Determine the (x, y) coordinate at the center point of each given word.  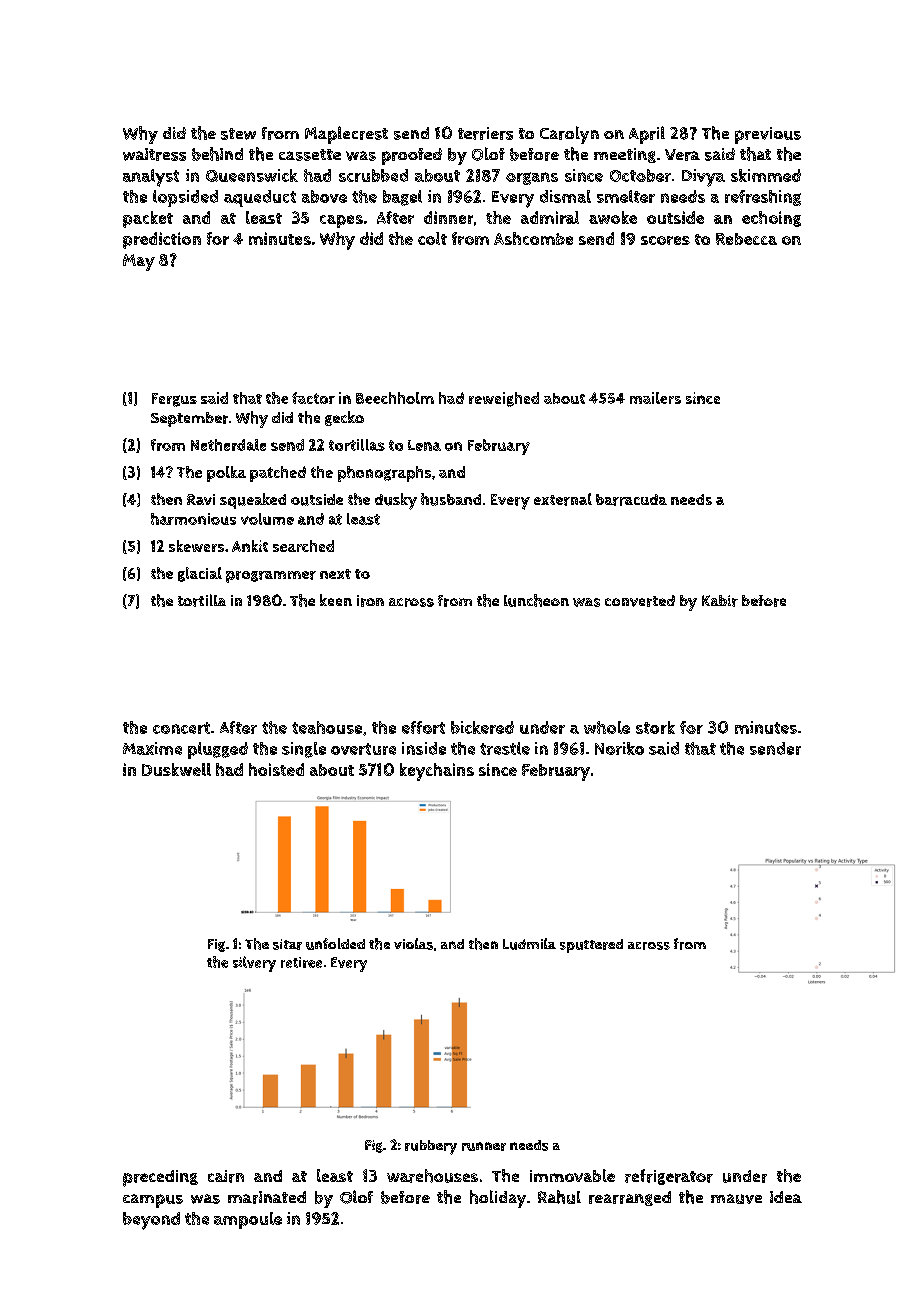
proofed (412, 156)
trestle (505, 748)
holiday (498, 1199)
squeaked (253, 501)
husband (451, 499)
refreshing (763, 198)
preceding (160, 1178)
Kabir (720, 601)
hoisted (276, 769)
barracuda (631, 500)
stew (238, 134)
